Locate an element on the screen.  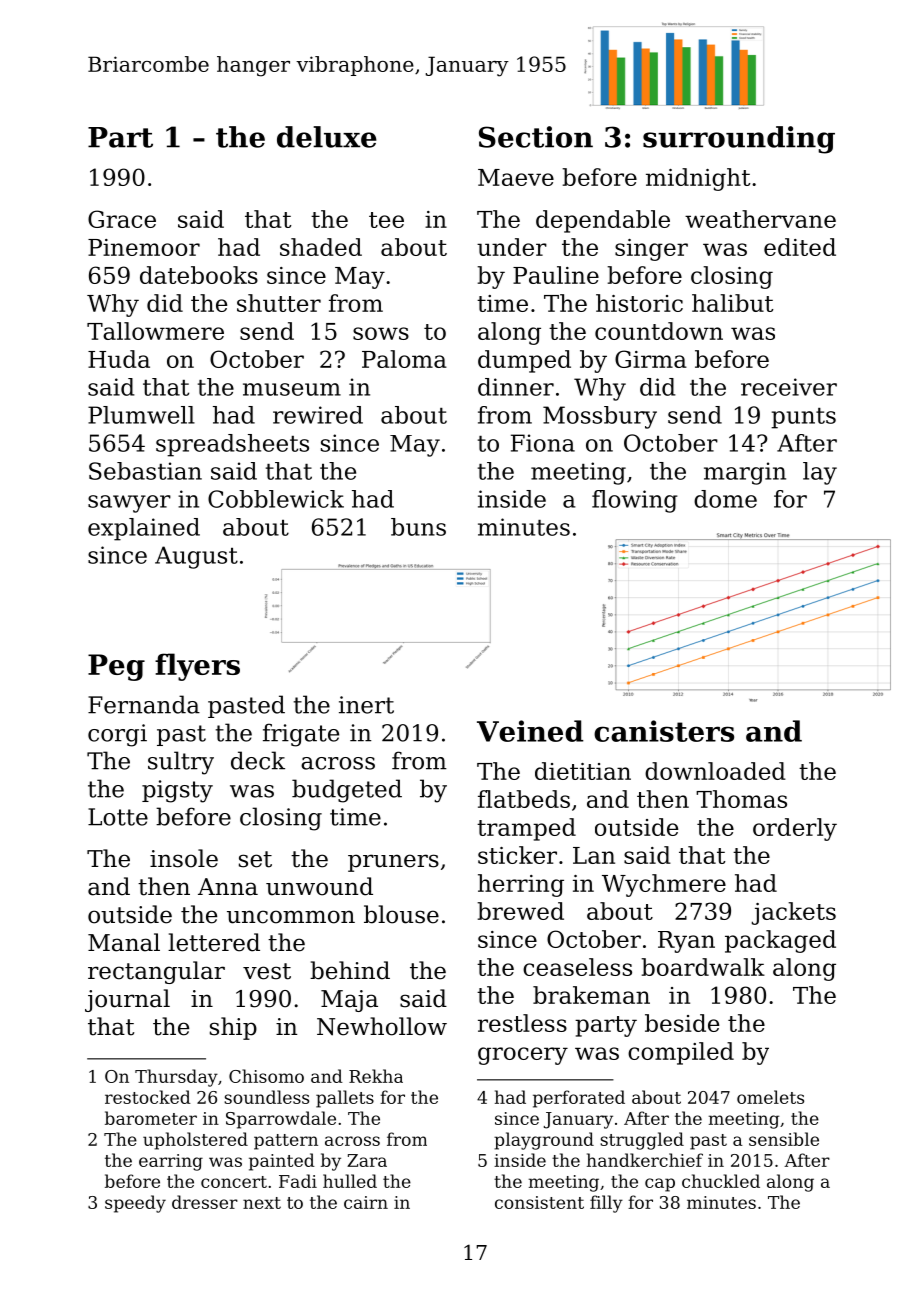
singer is located at coordinates (651, 250).
